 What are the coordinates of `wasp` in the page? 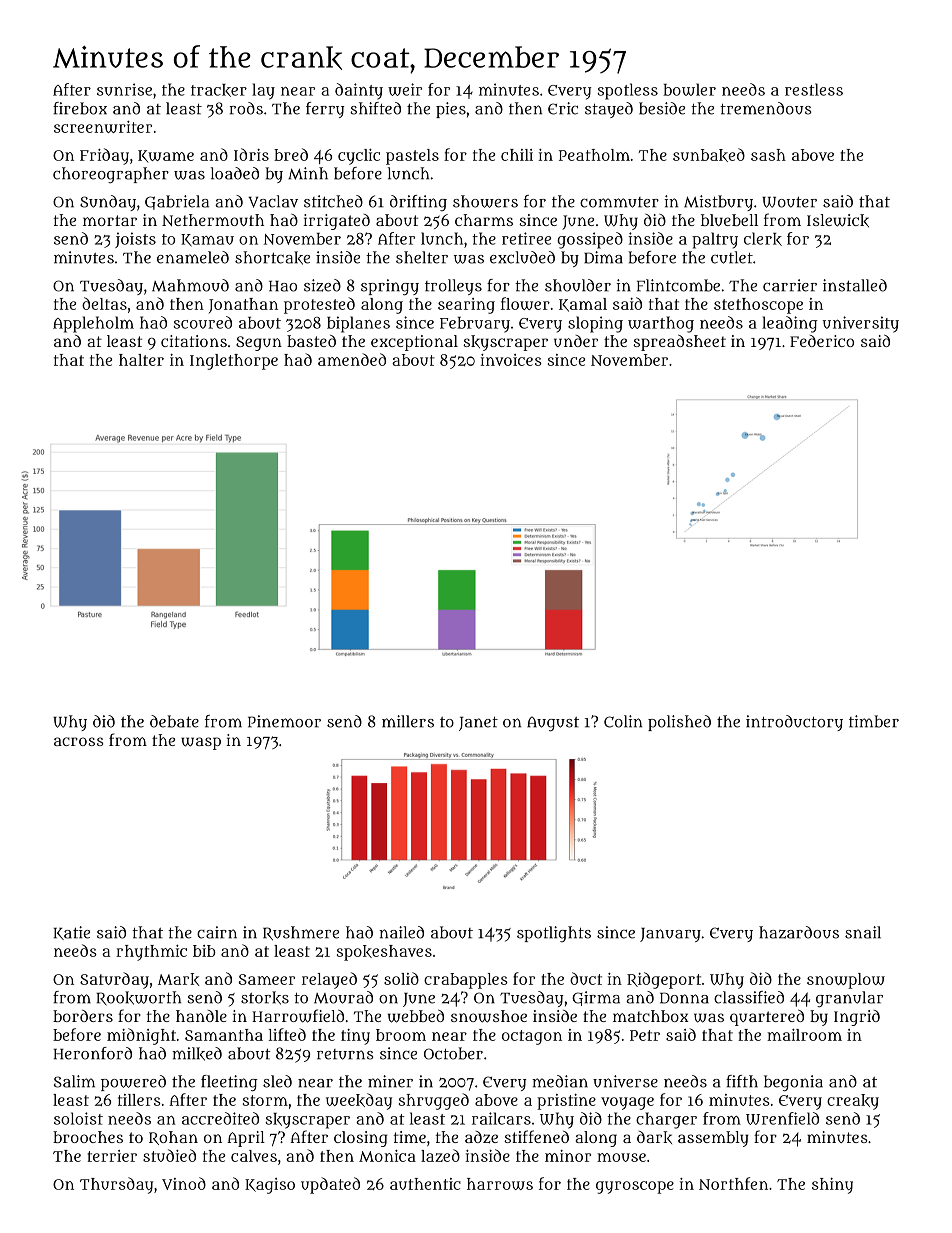 It's located at (201, 743).
